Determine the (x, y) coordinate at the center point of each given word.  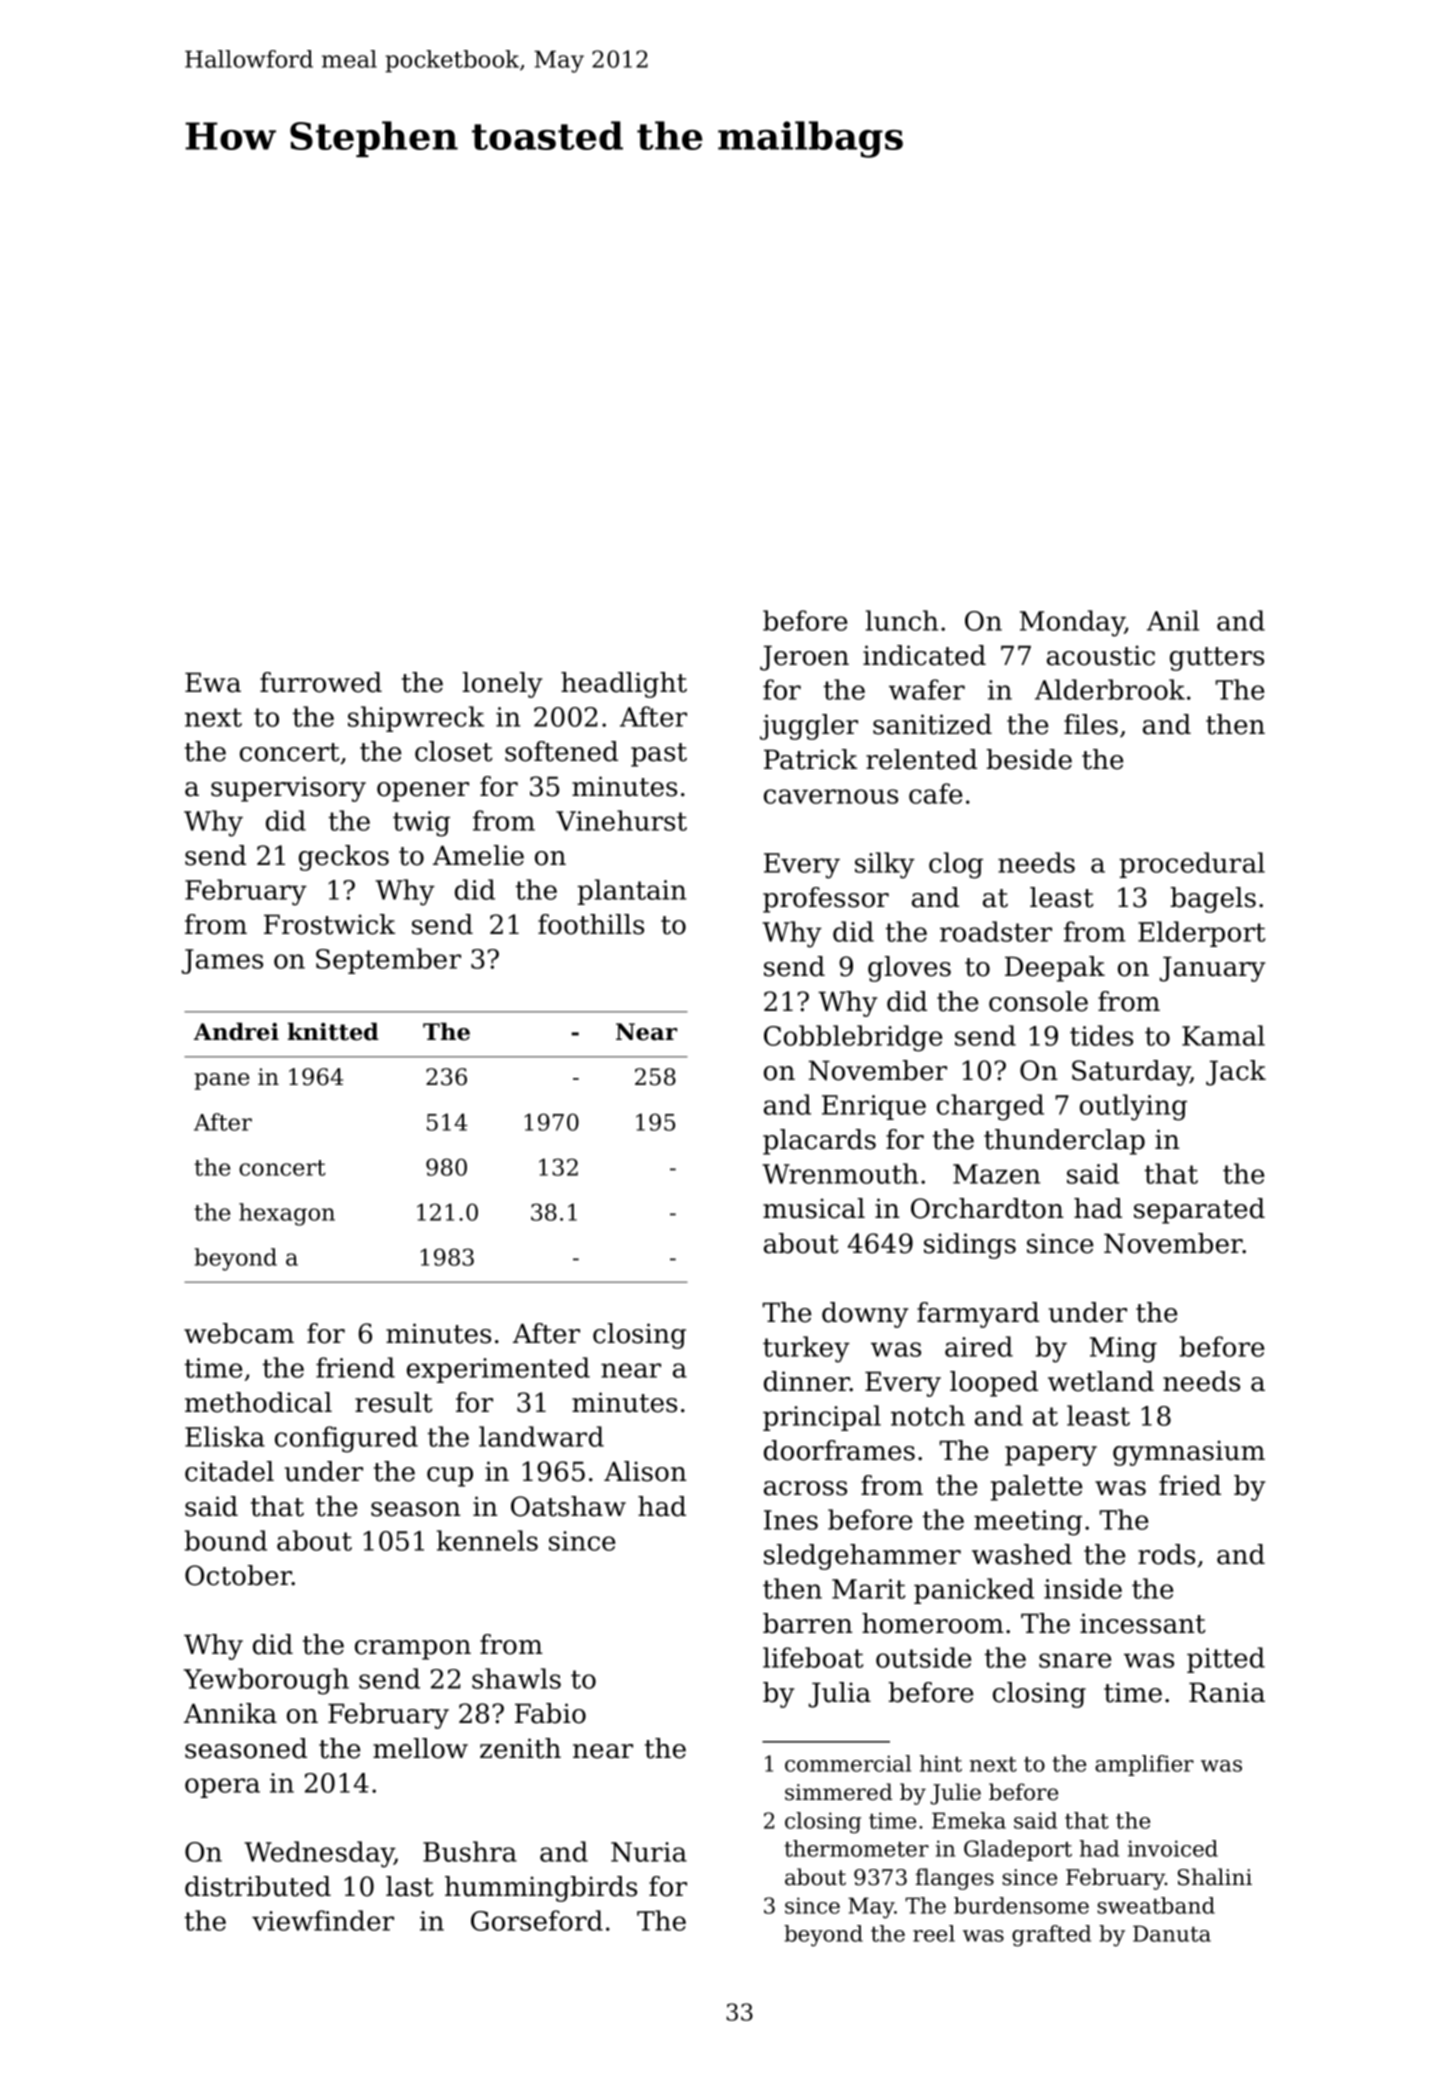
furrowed (321, 682)
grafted (1051, 1936)
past (659, 755)
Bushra (470, 1851)
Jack (1236, 1073)
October (238, 1575)
